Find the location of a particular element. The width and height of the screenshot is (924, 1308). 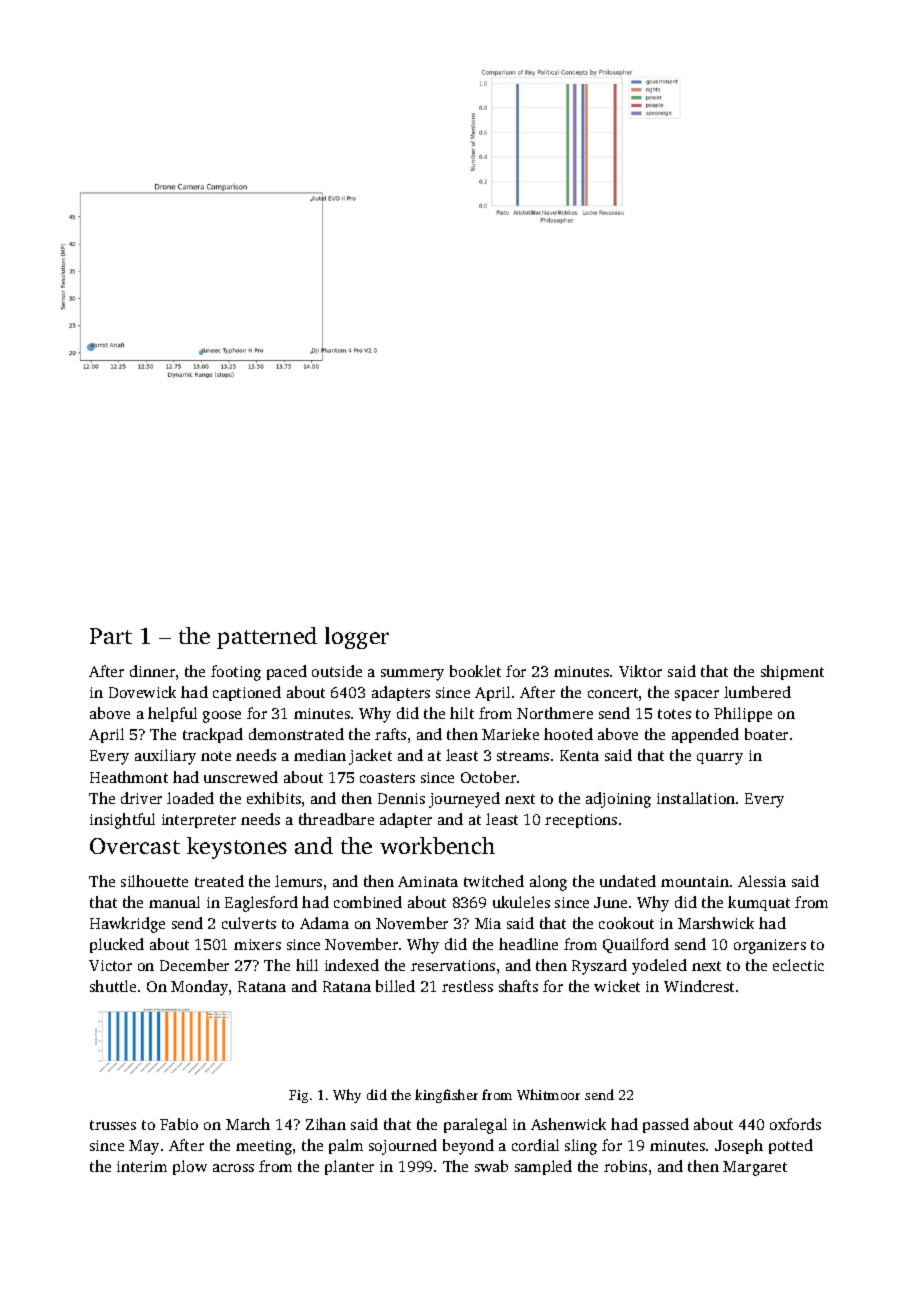

restless is located at coordinates (467, 986).
